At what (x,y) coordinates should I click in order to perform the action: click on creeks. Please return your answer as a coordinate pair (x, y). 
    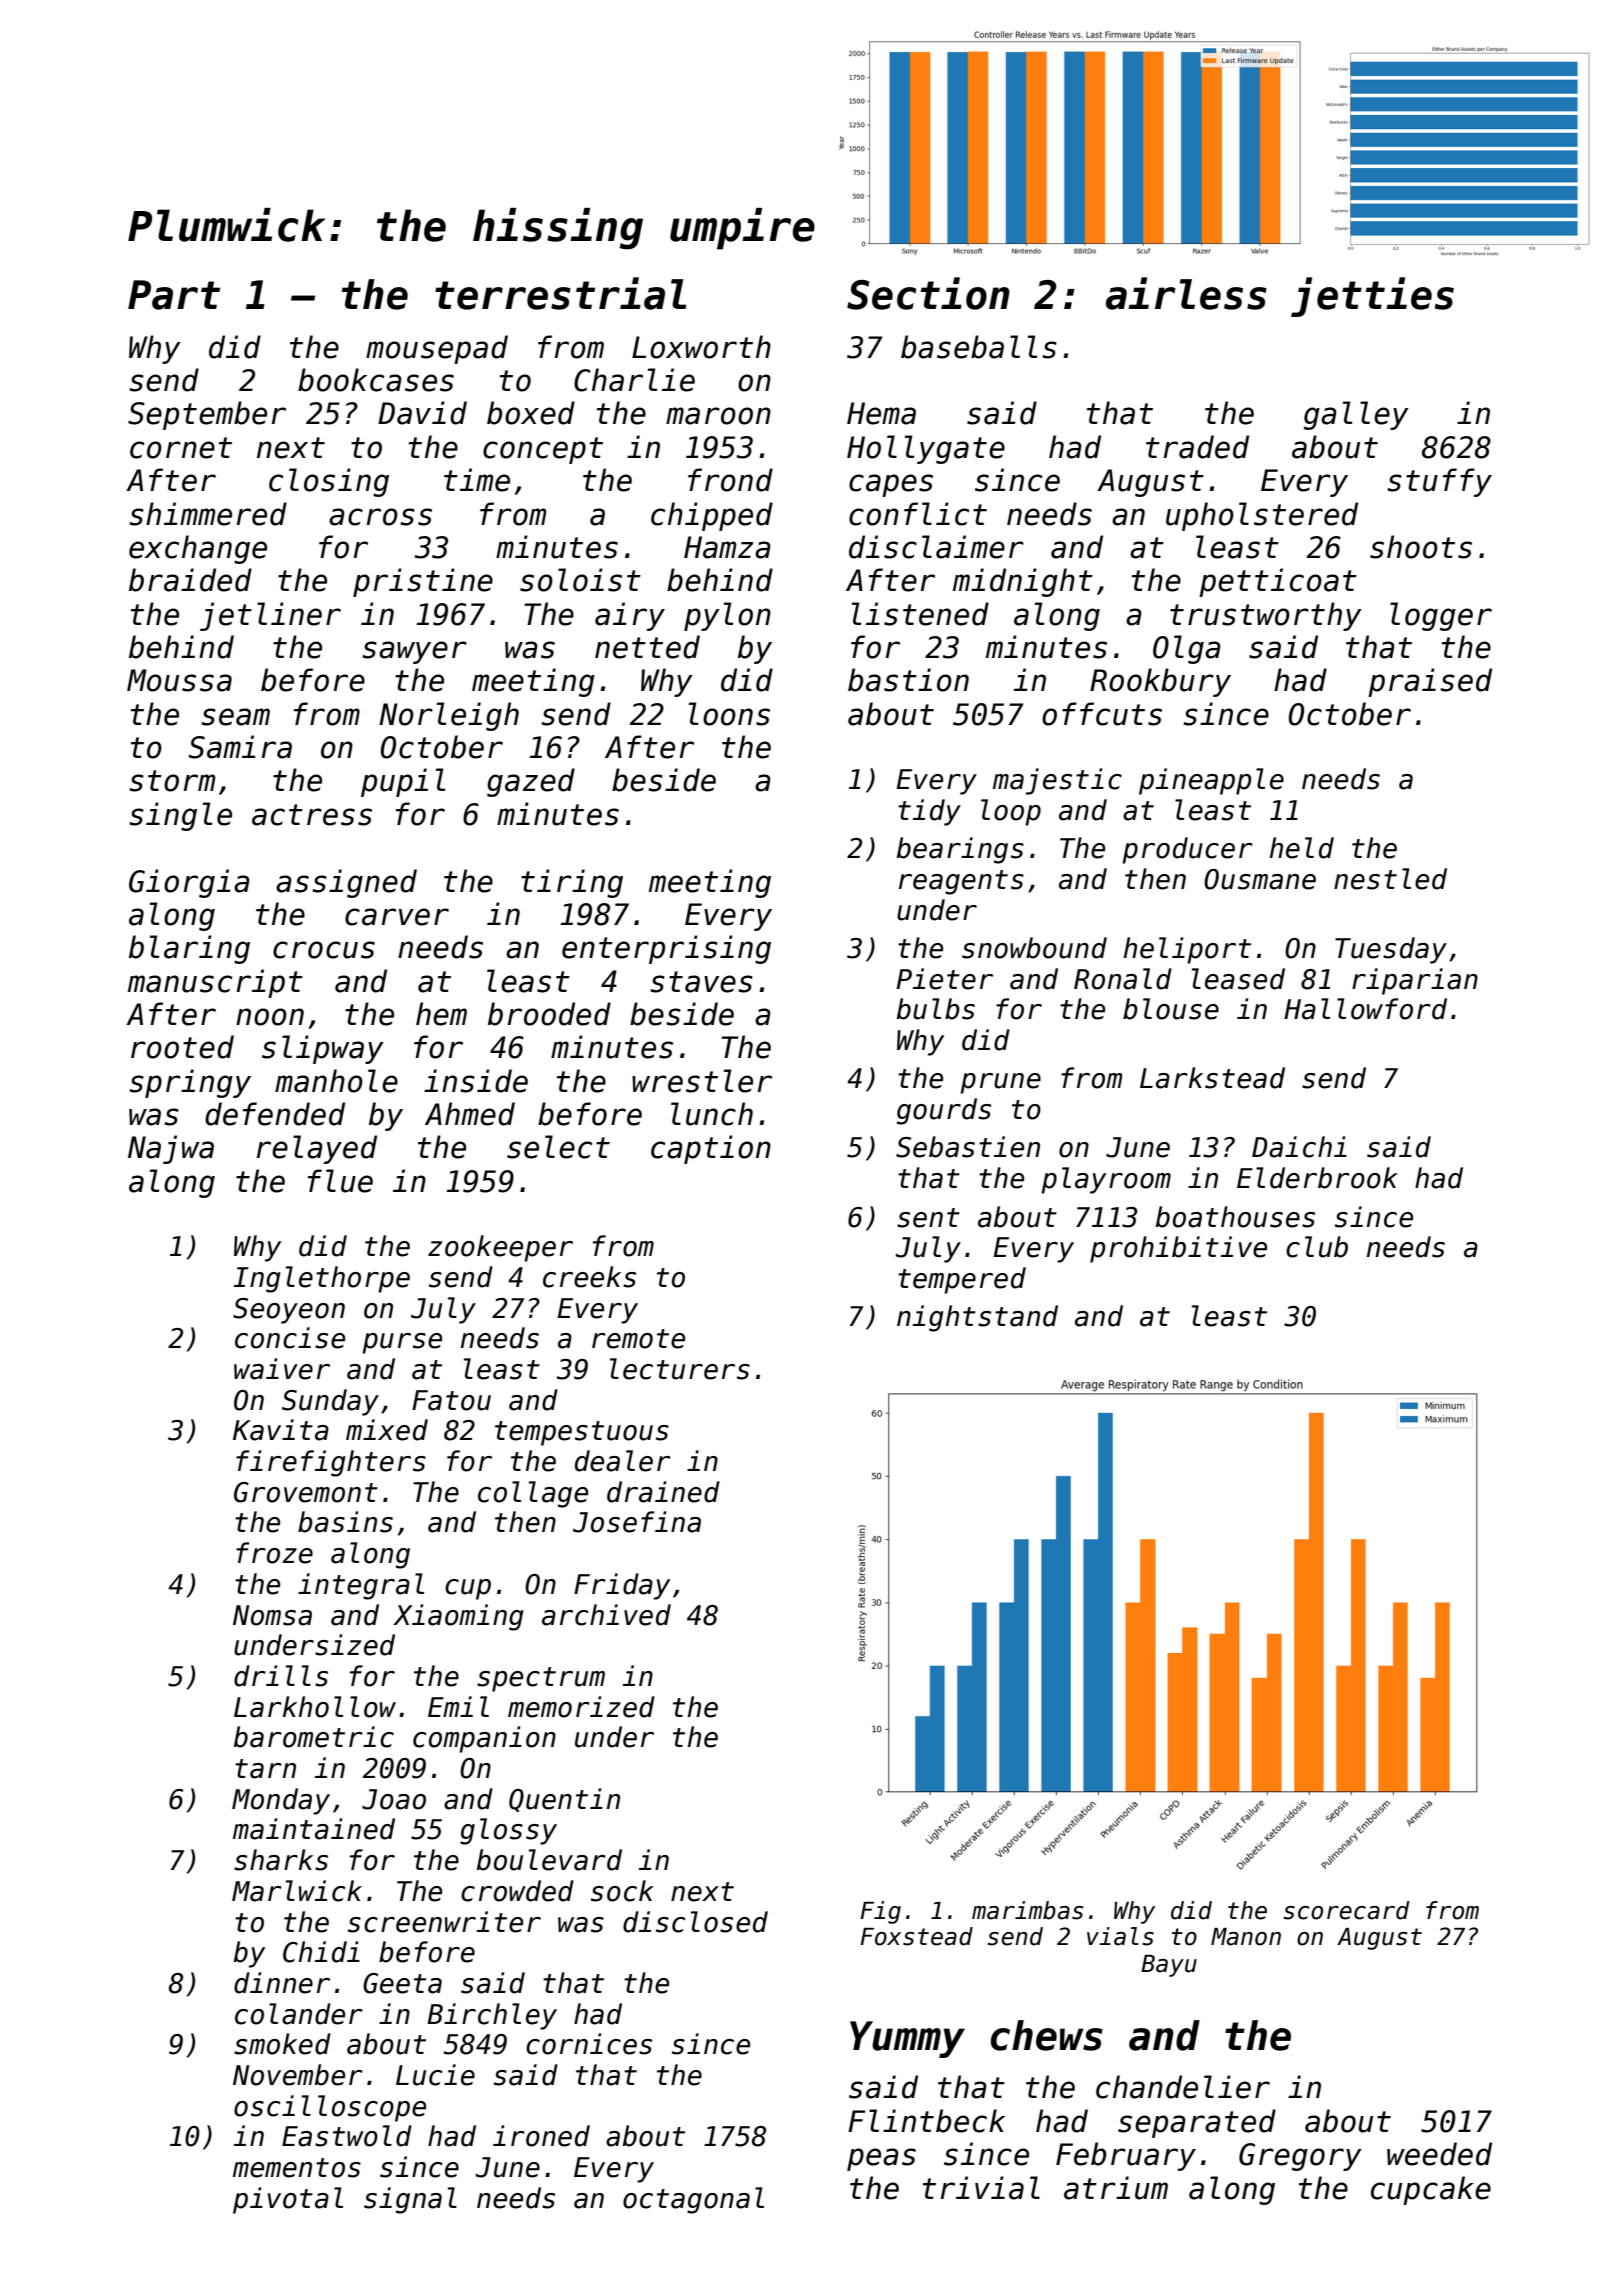
    Looking at the image, I should click on (589, 1277).
